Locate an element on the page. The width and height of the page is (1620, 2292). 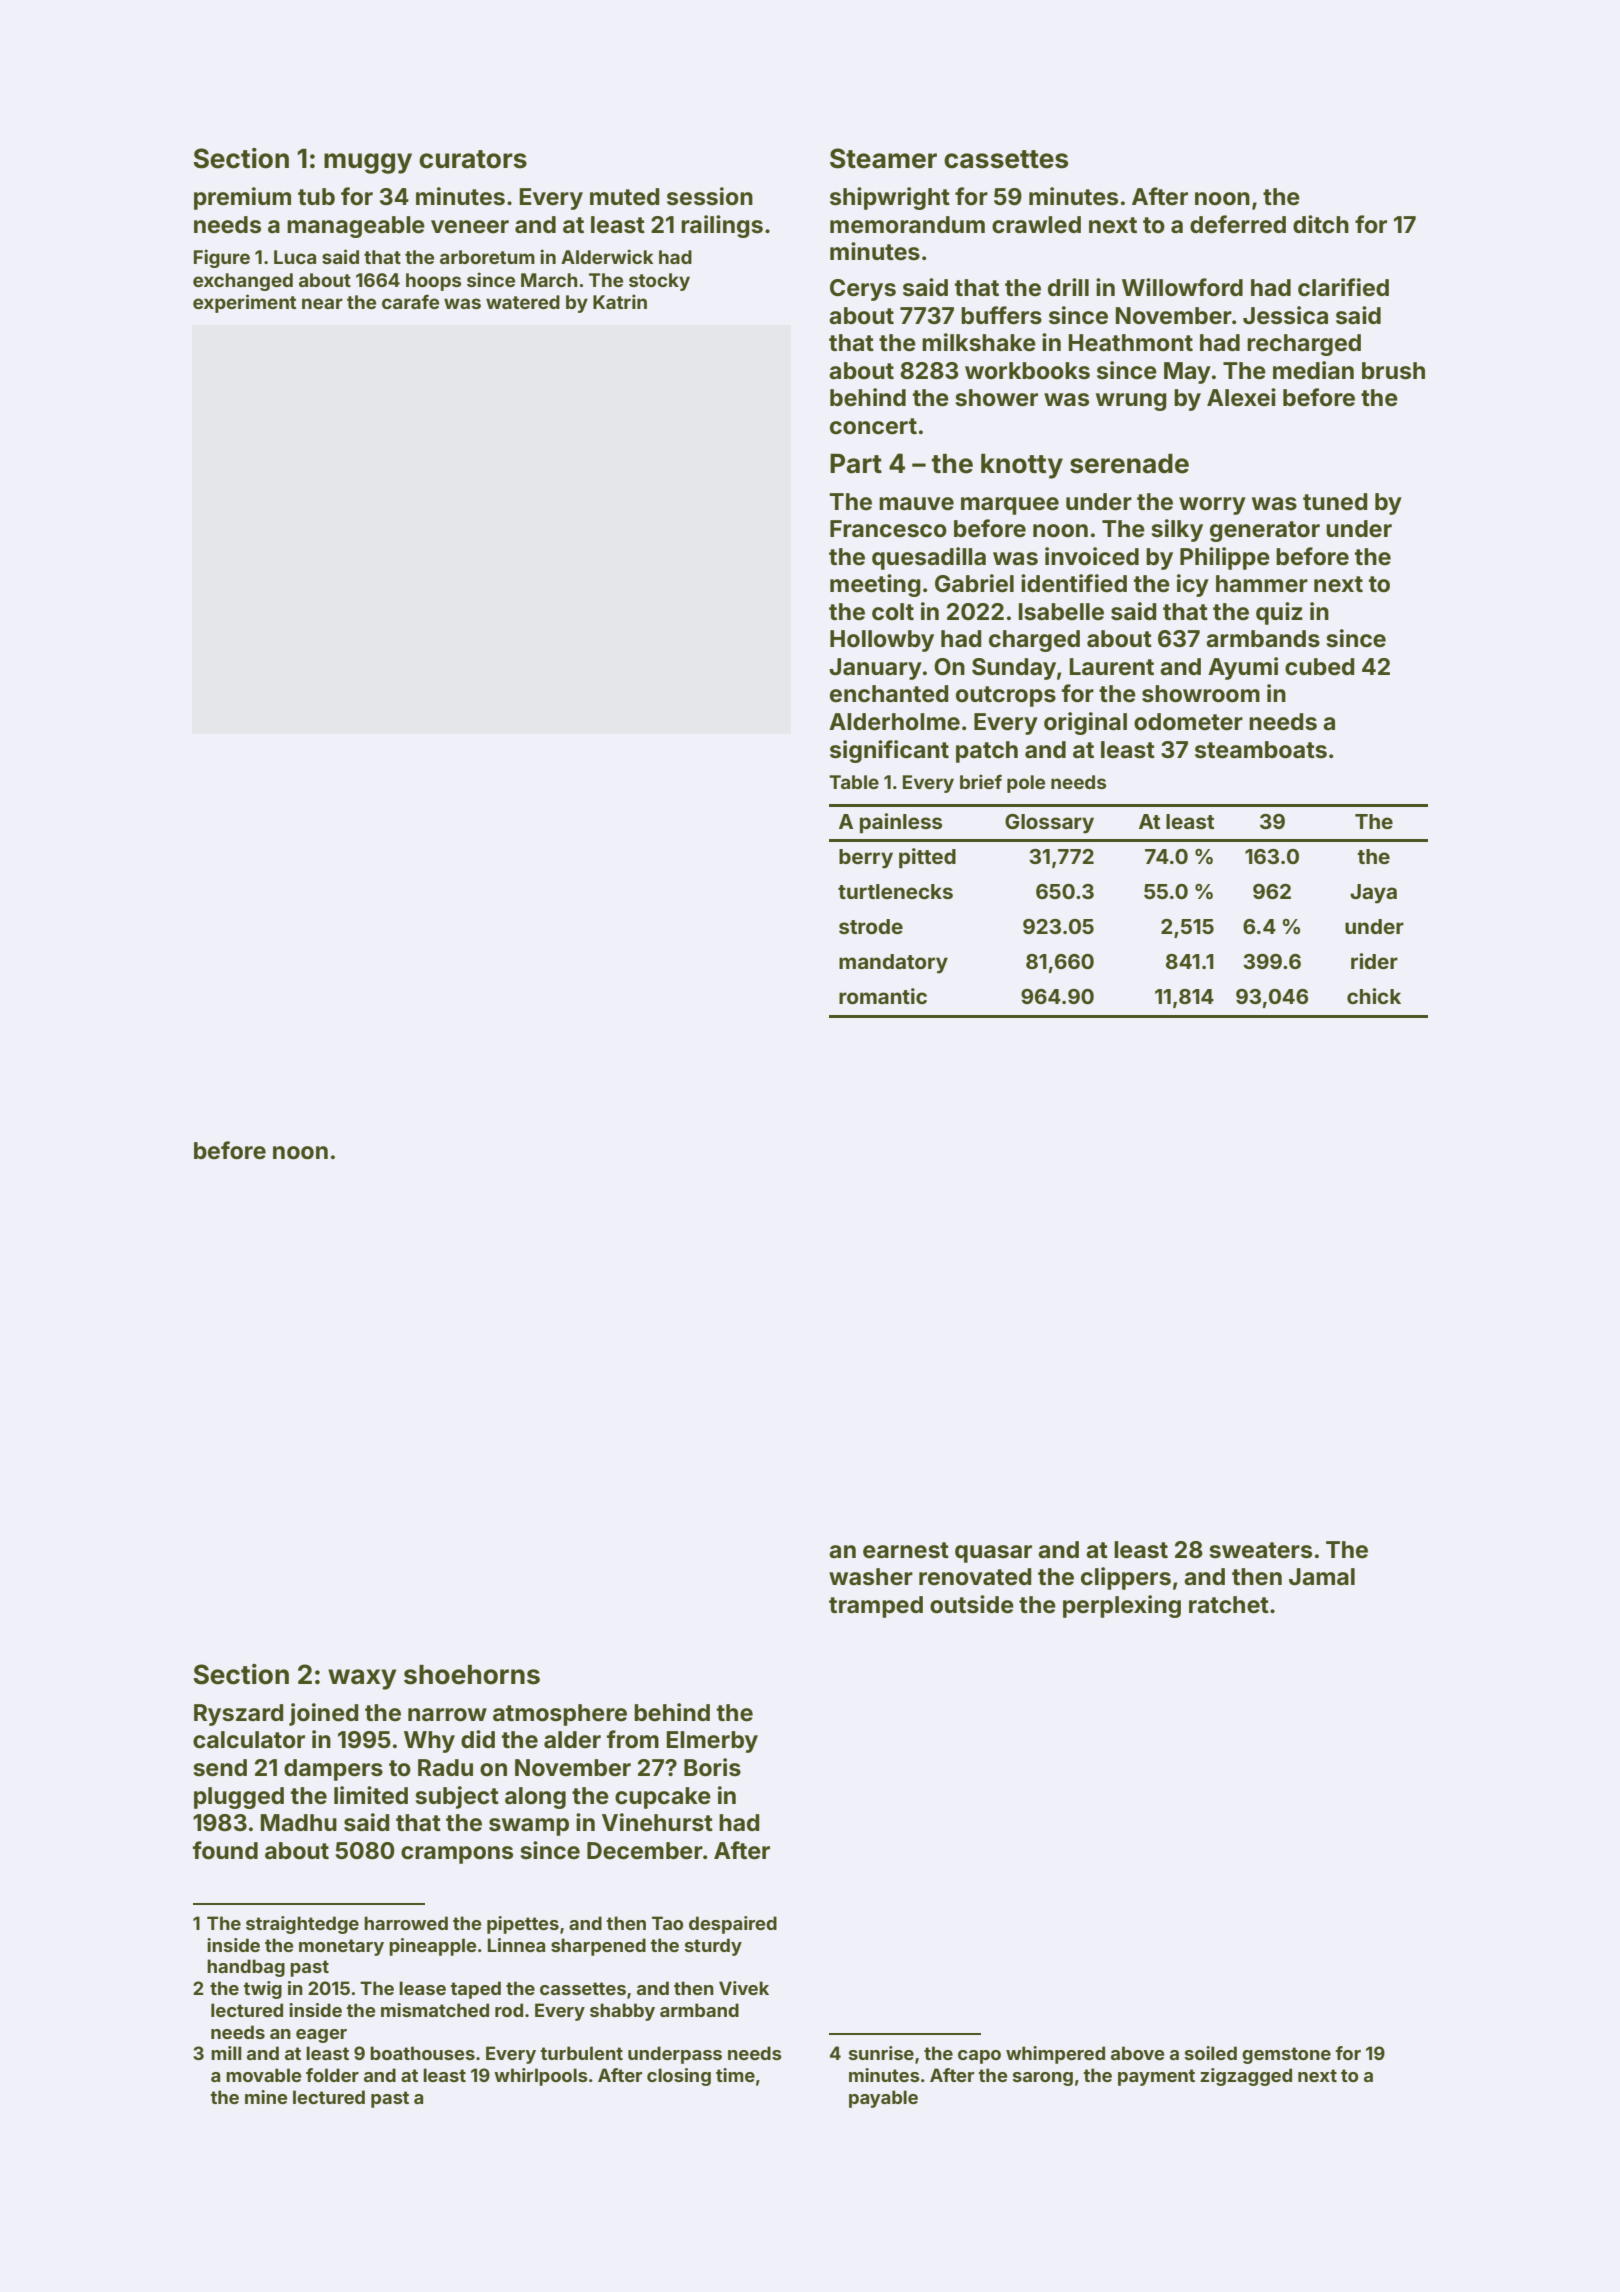
mandatory is located at coordinates (893, 964).
